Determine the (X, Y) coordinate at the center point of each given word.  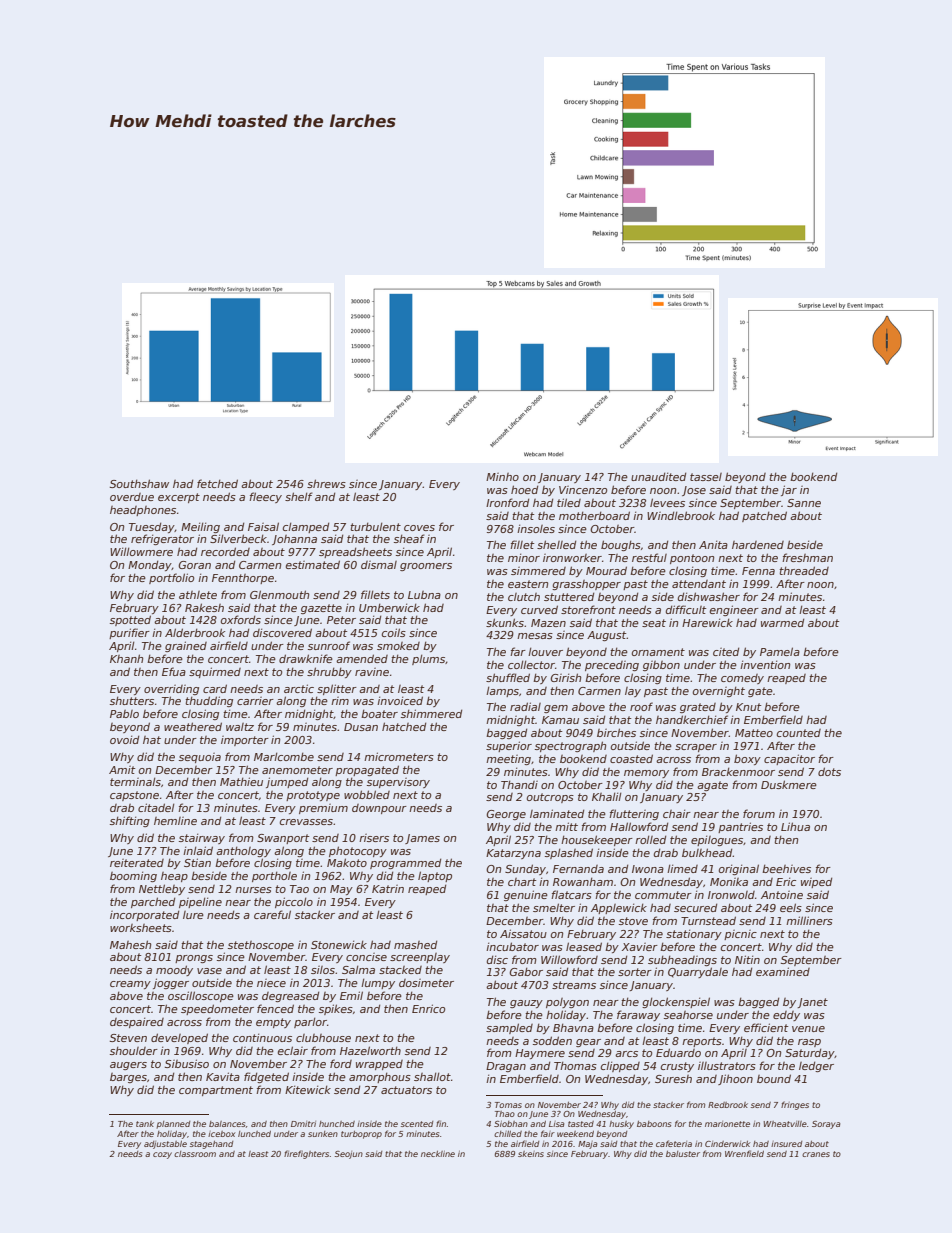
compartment (216, 1091)
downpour (379, 809)
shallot (432, 1076)
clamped (306, 527)
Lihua (795, 826)
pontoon (692, 559)
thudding (209, 701)
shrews (326, 483)
